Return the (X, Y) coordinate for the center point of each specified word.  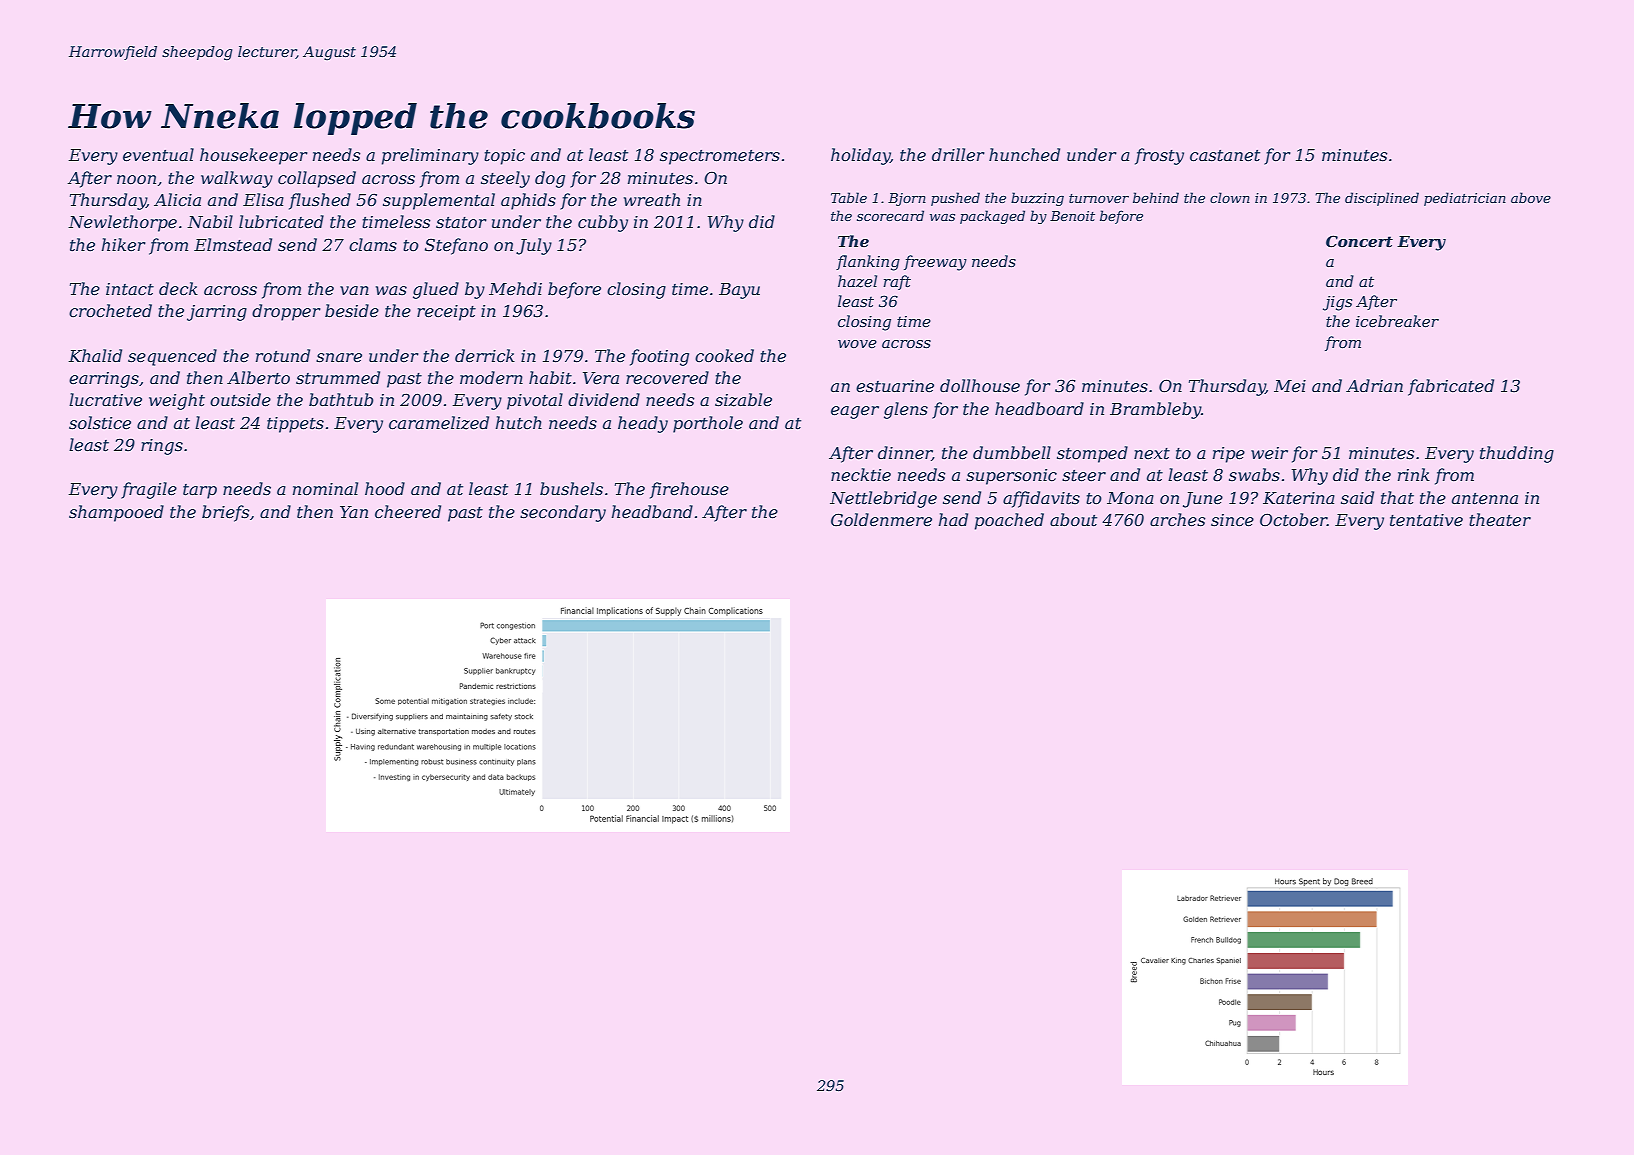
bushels (571, 488)
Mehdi (515, 288)
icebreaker (1397, 321)
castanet (1225, 155)
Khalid (95, 355)
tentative (1426, 520)
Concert (1359, 241)
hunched (1024, 154)
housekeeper (254, 156)
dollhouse (980, 385)
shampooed (116, 513)
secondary (563, 513)
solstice (100, 422)
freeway (935, 263)
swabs (1254, 474)
